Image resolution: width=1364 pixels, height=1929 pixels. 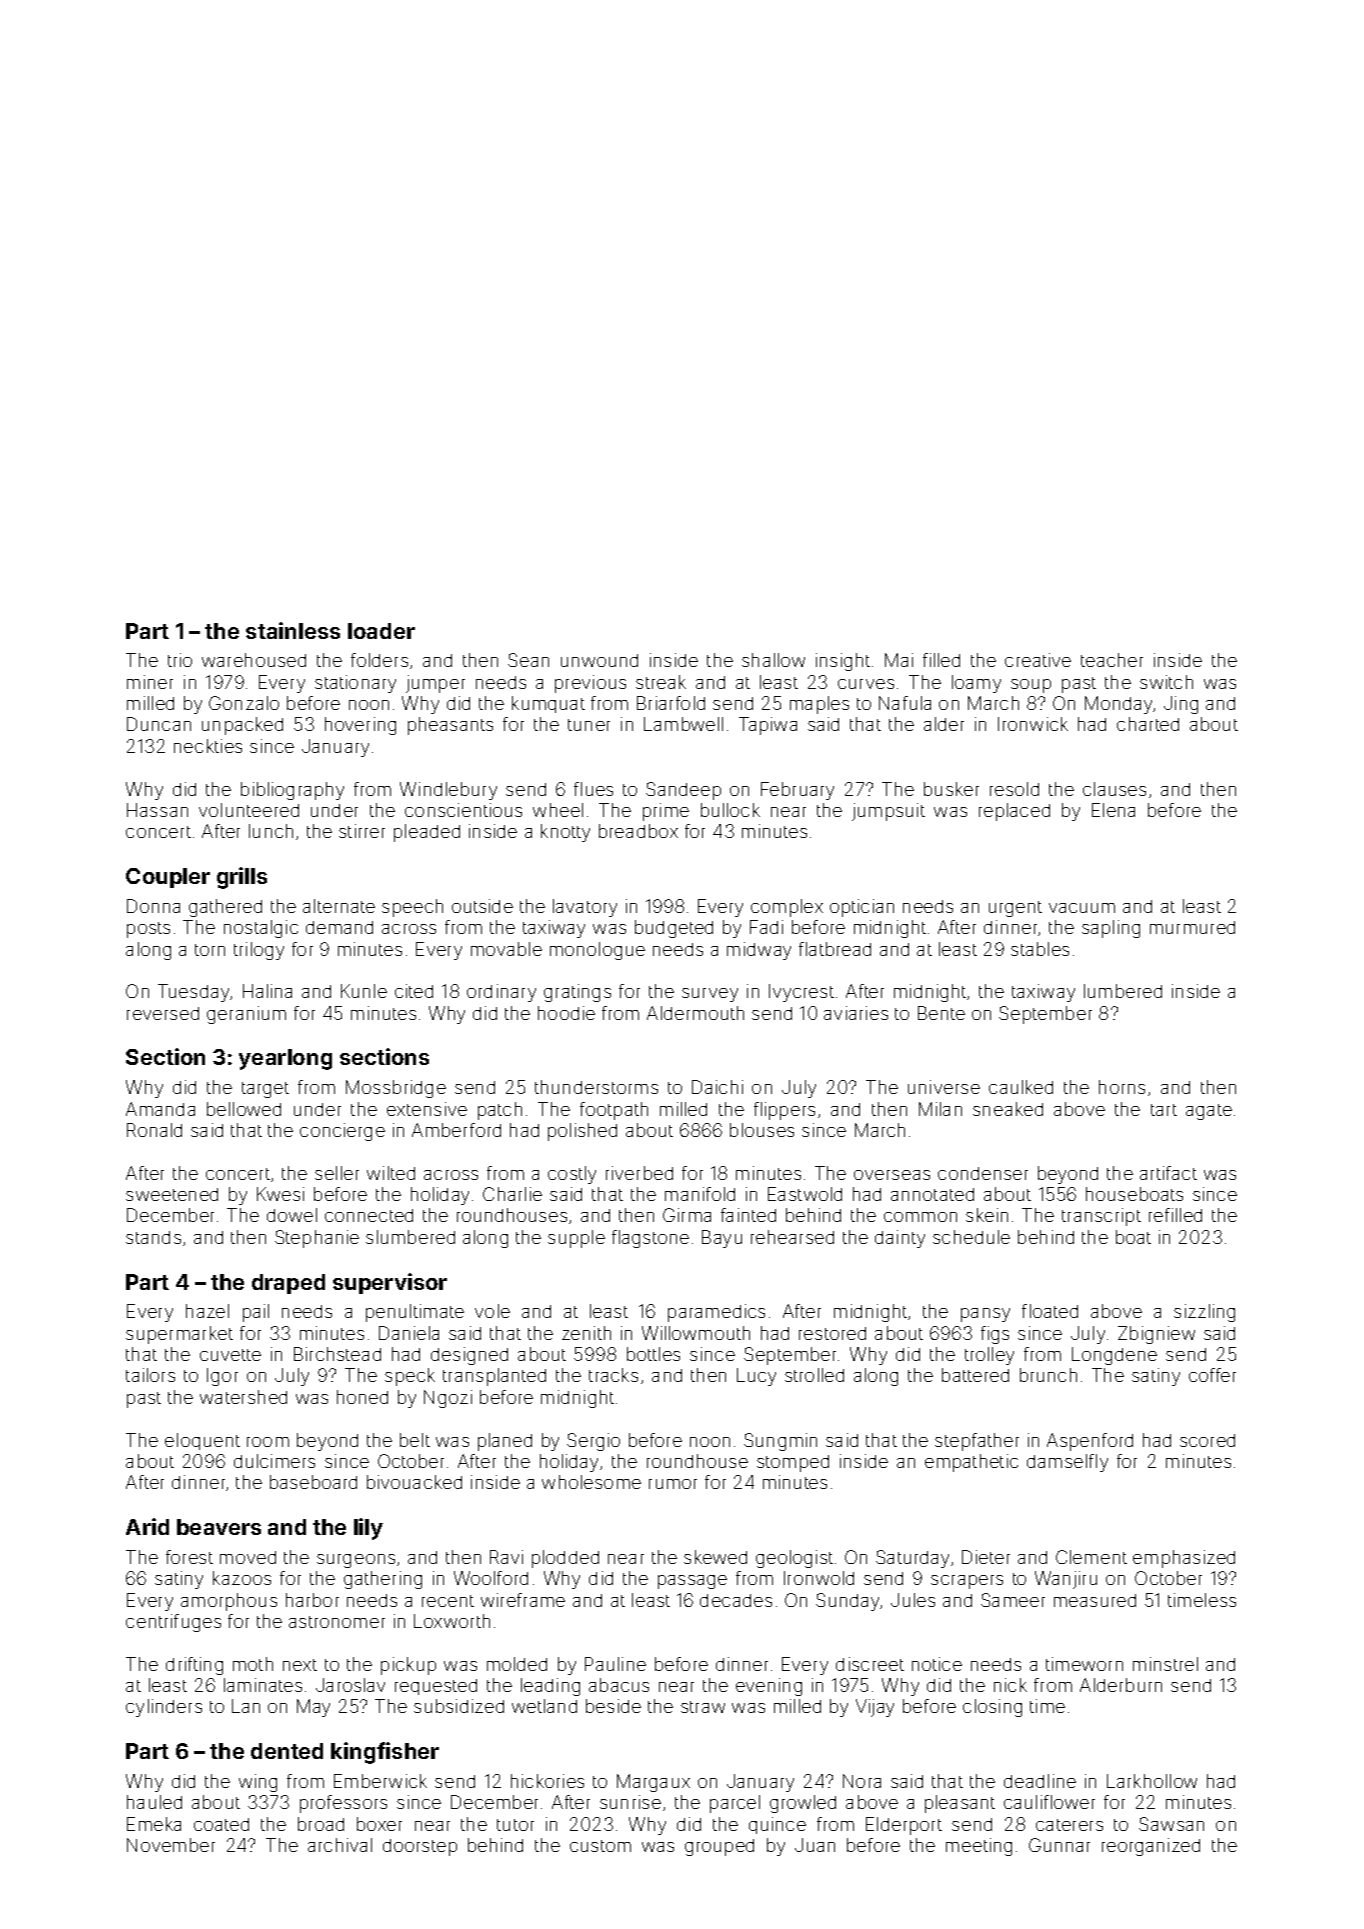 What do you see at coordinates (154, 1824) in the screenshot?
I see `Emeka` at bounding box center [154, 1824].
